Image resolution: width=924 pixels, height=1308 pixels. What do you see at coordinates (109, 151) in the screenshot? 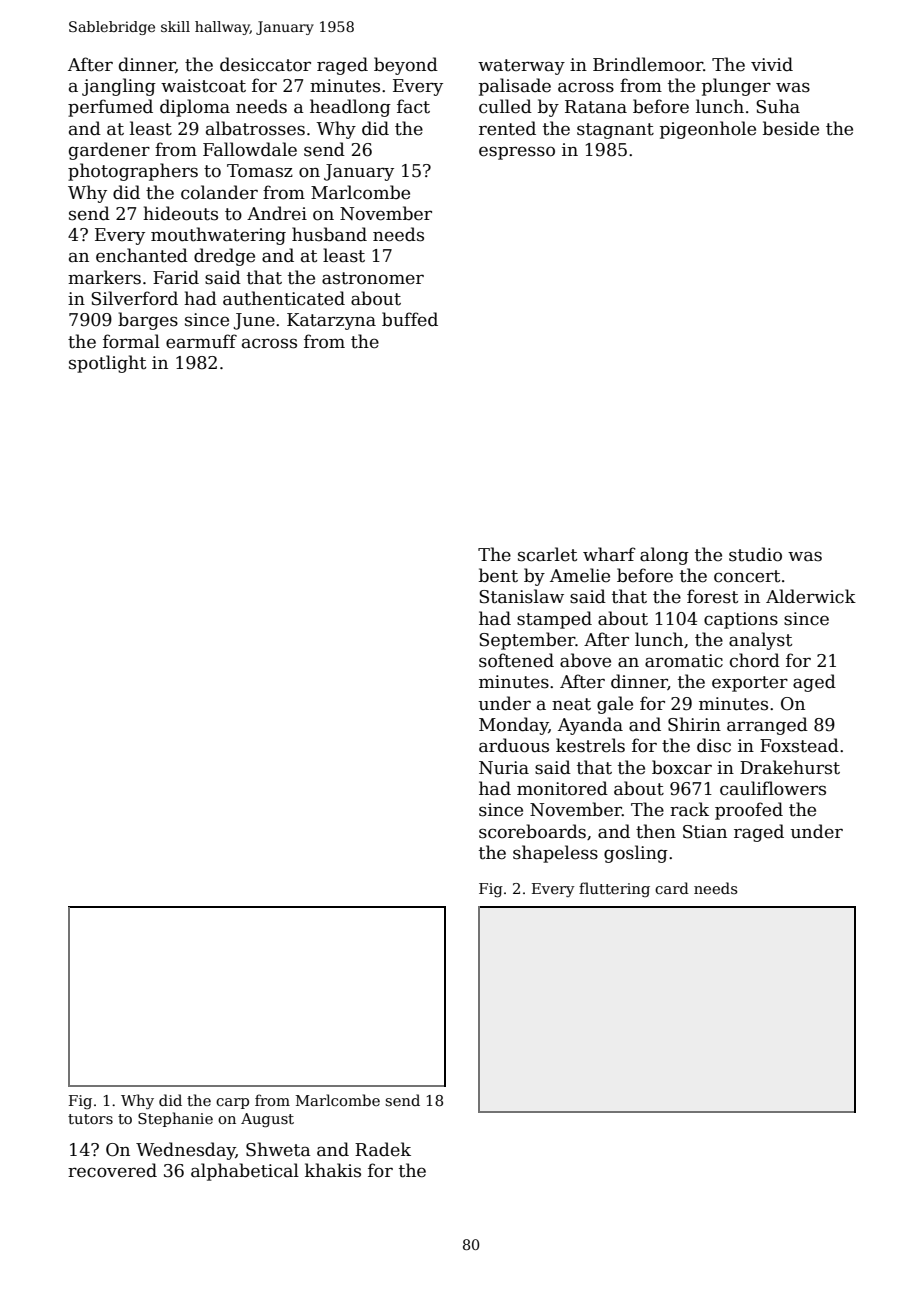
I see `gardener` at bounding box center [109, 151].
